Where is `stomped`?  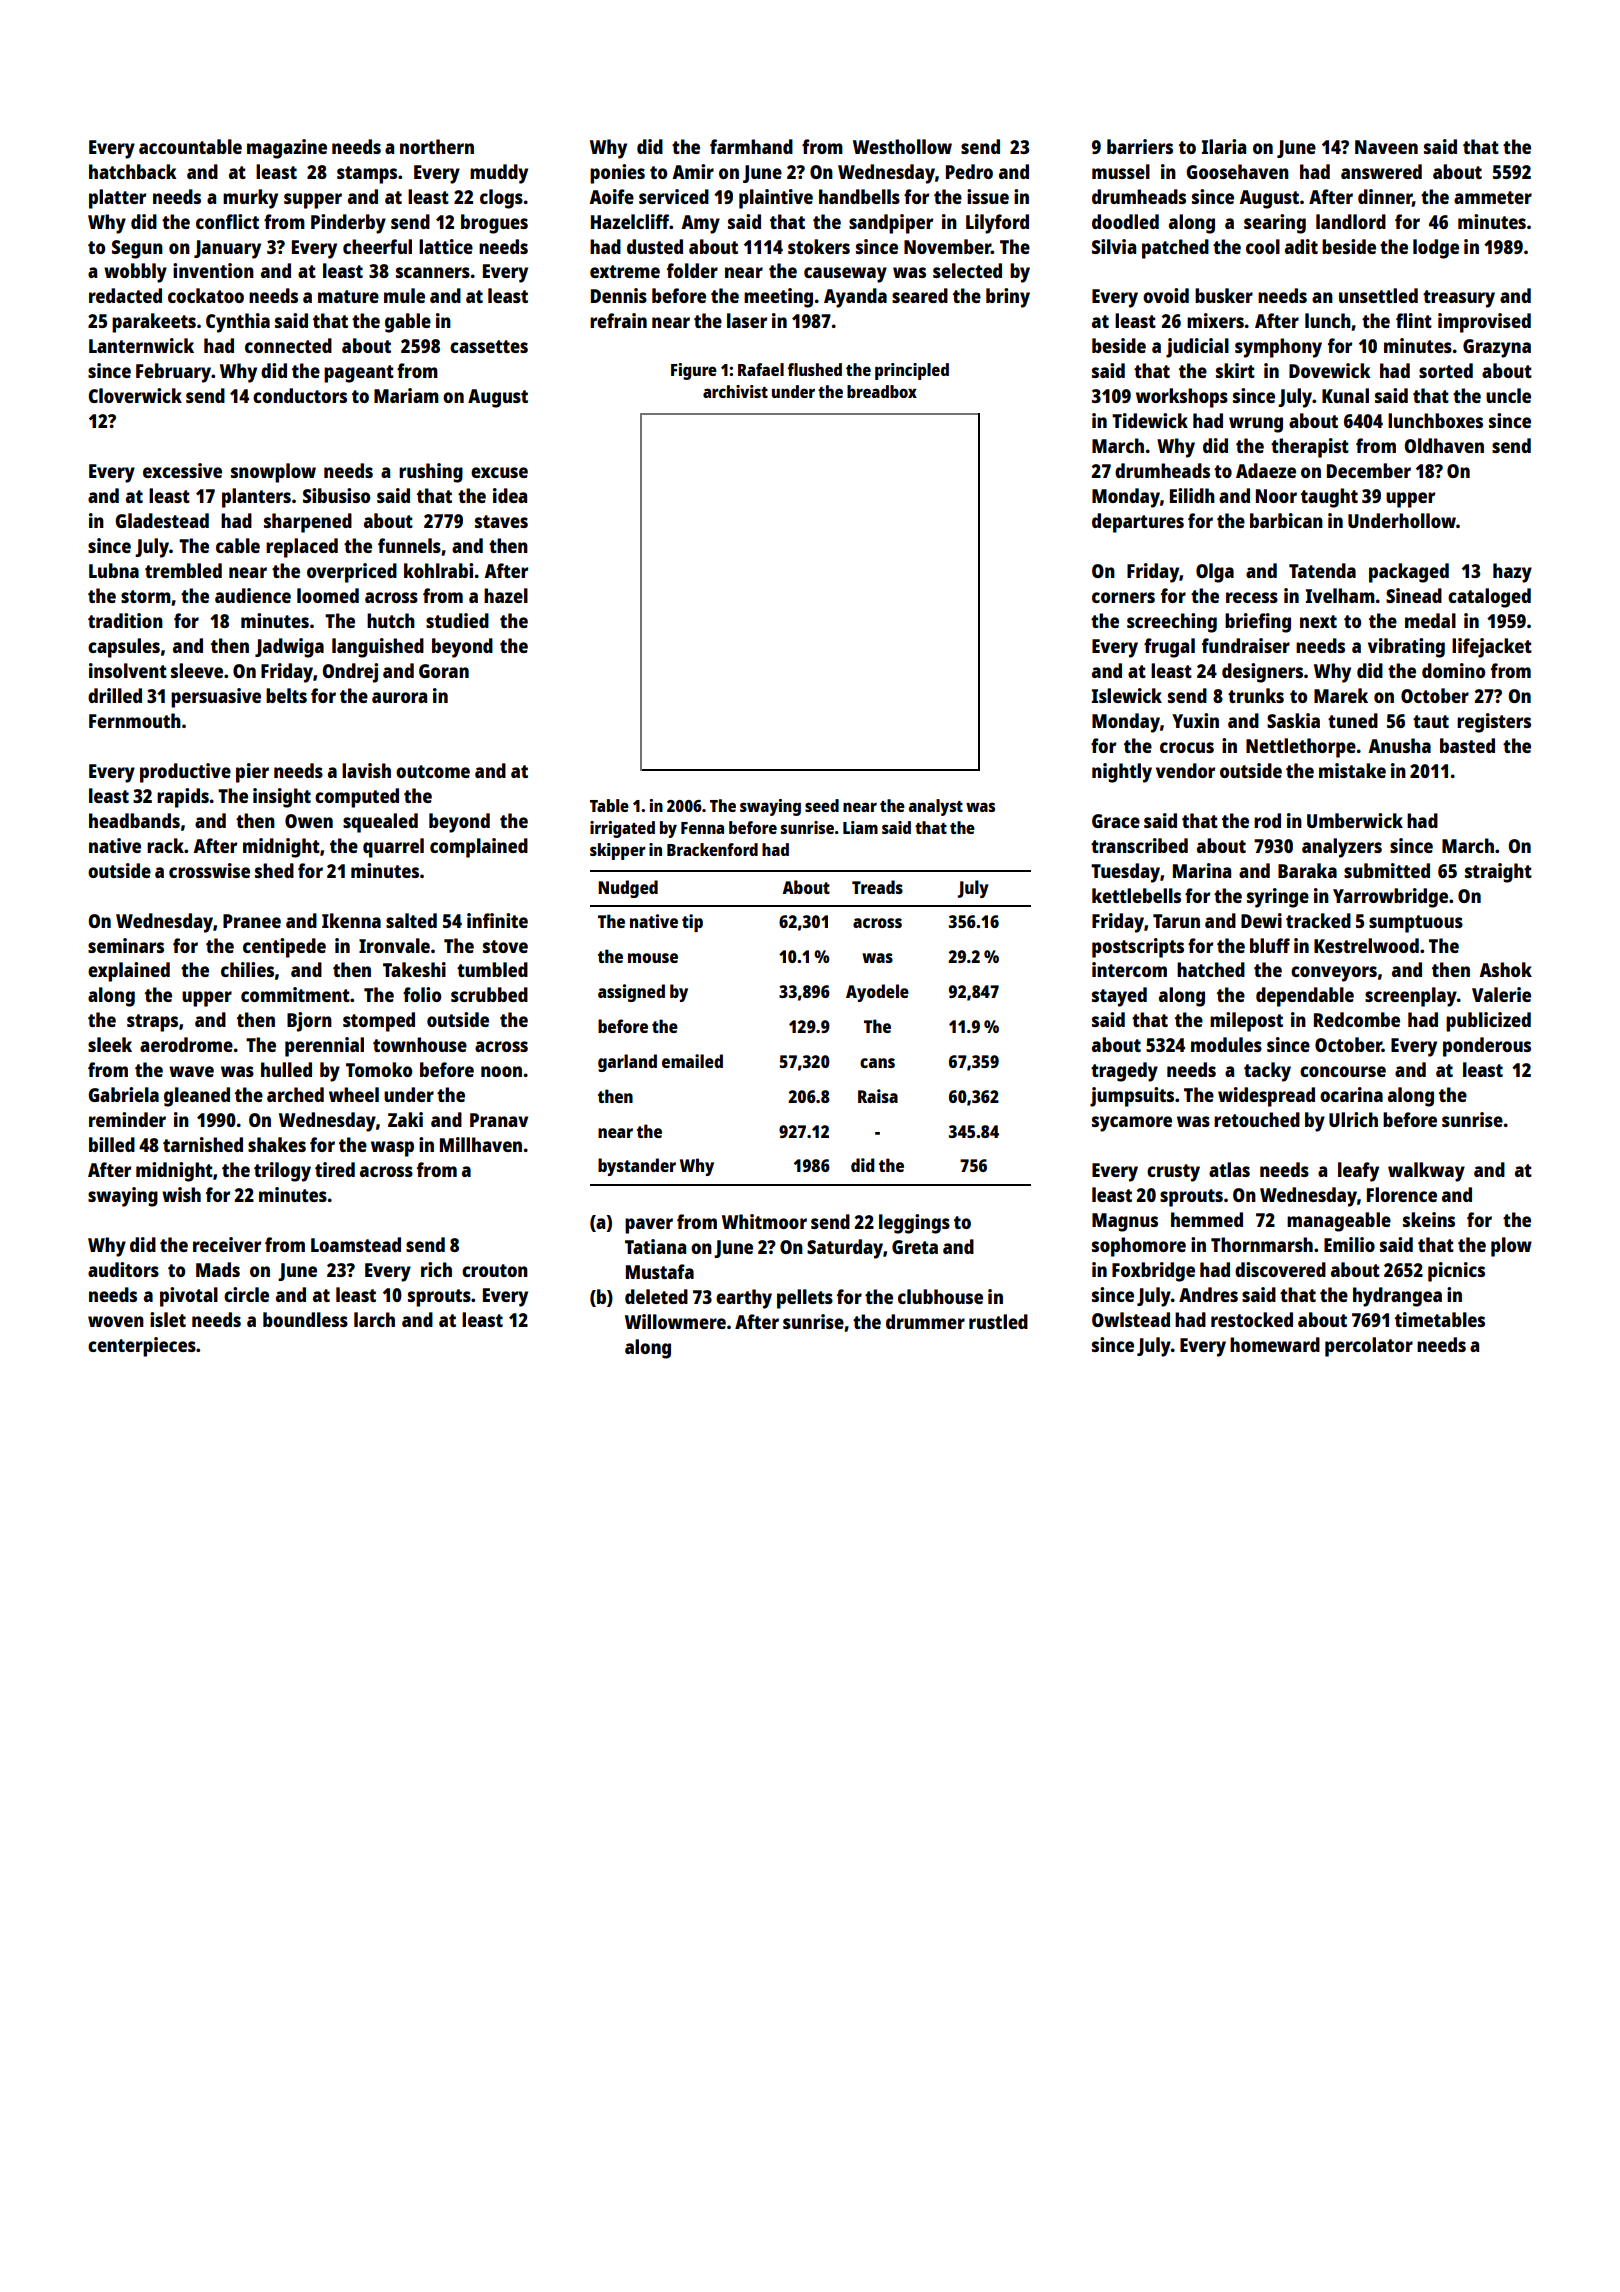
stomped is located at coordinates (379, 1022).
